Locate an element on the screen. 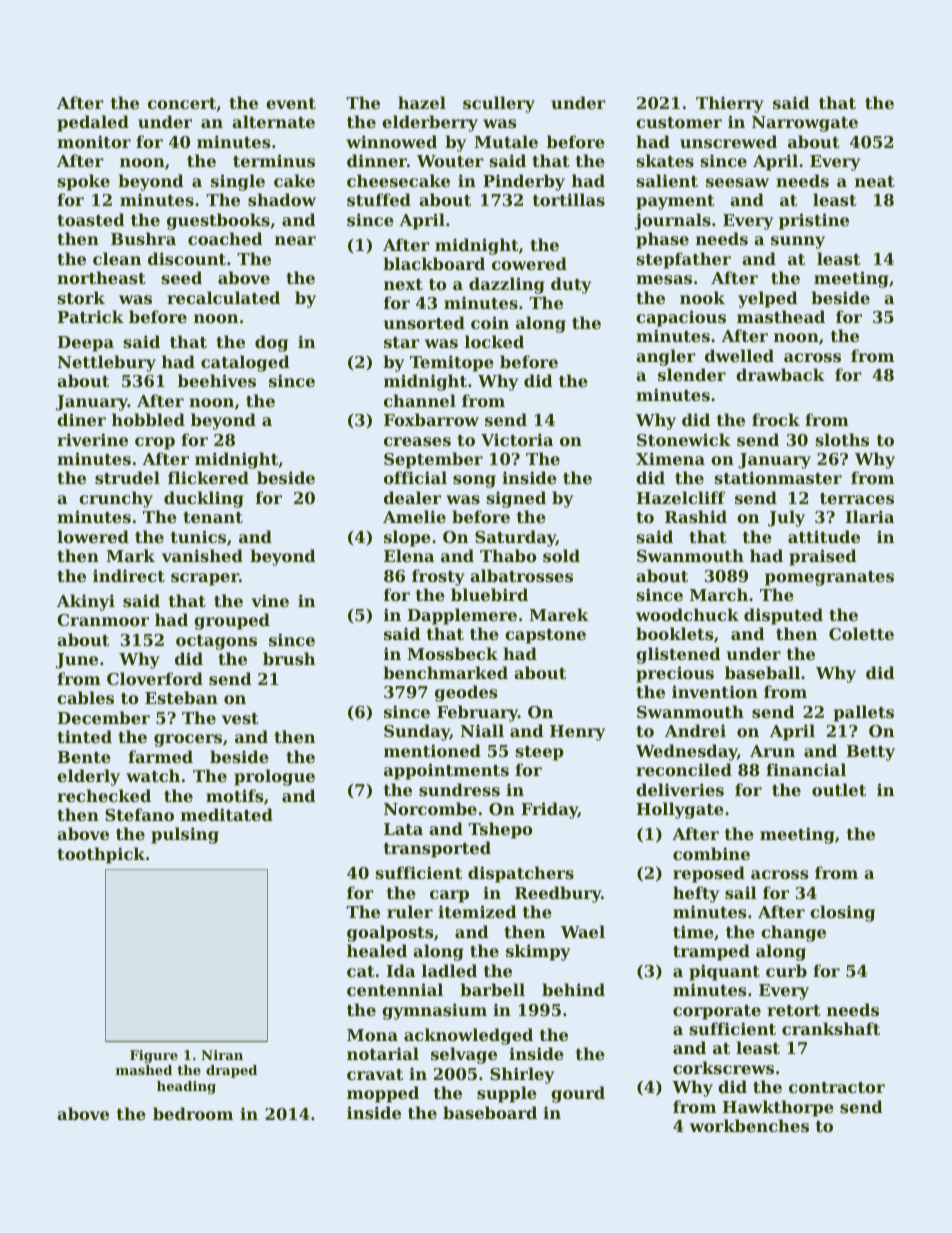 This screenshot has width=952, height=1233. bedroom is located at coordinates (193, 1113).
